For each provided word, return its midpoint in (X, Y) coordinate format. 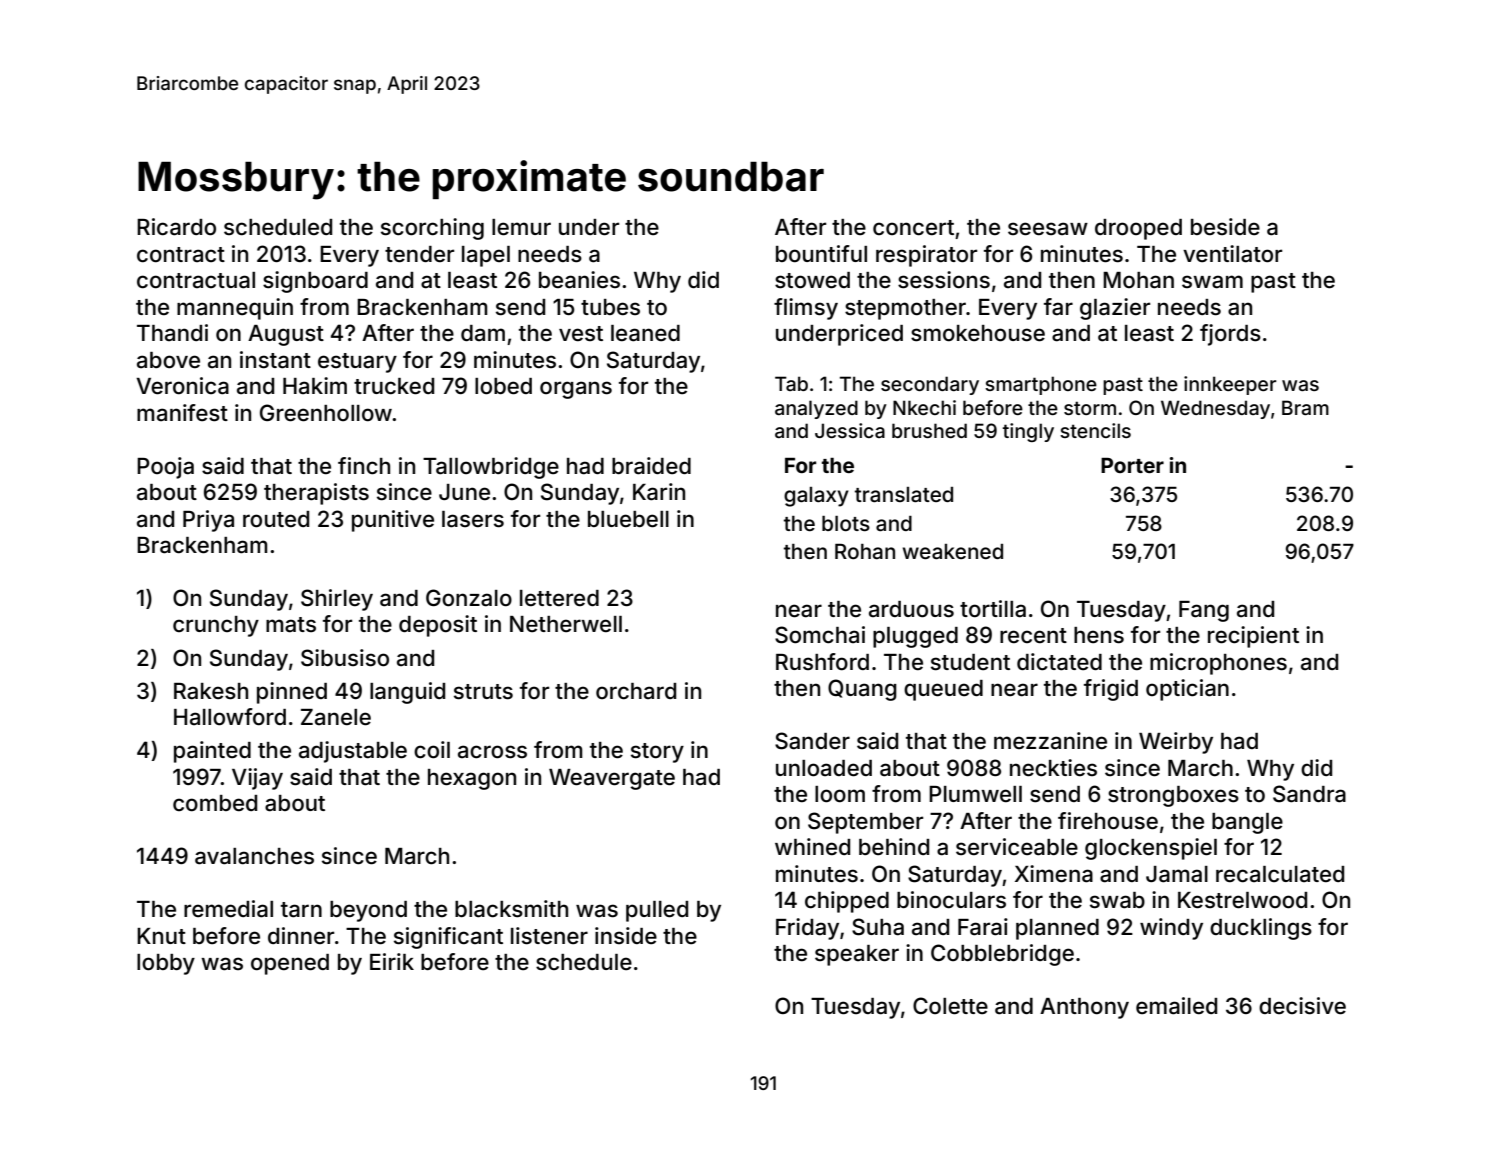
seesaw (1048, 229)
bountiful (821, 254)
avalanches (254, 856)
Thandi (172, 333)
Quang (862, 690)
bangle (1247, 823)
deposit (438, 626)
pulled (657, 911)
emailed (1176, 1006)
